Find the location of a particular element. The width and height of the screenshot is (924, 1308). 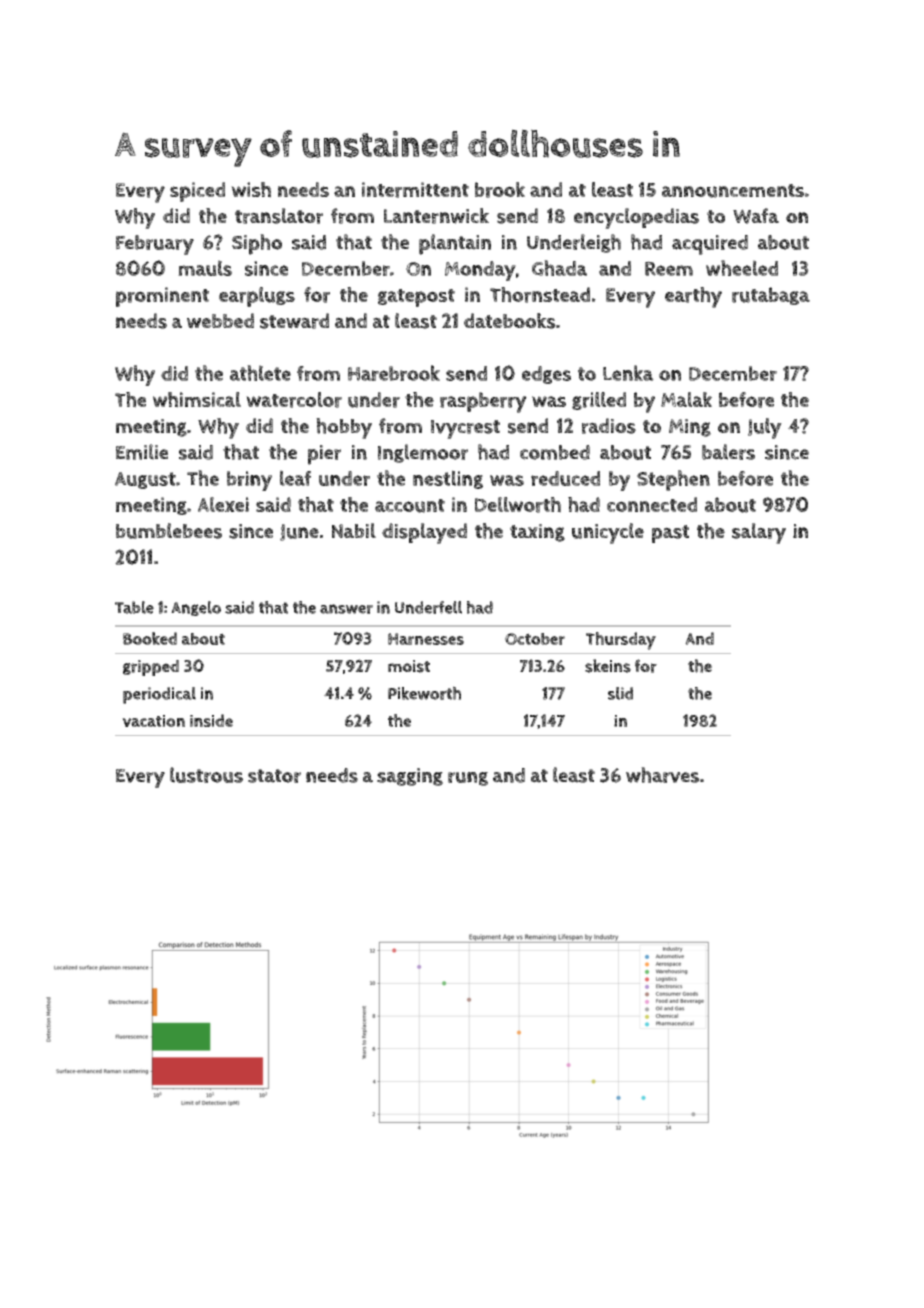

lustrous is located at coordinates (206, 775).
